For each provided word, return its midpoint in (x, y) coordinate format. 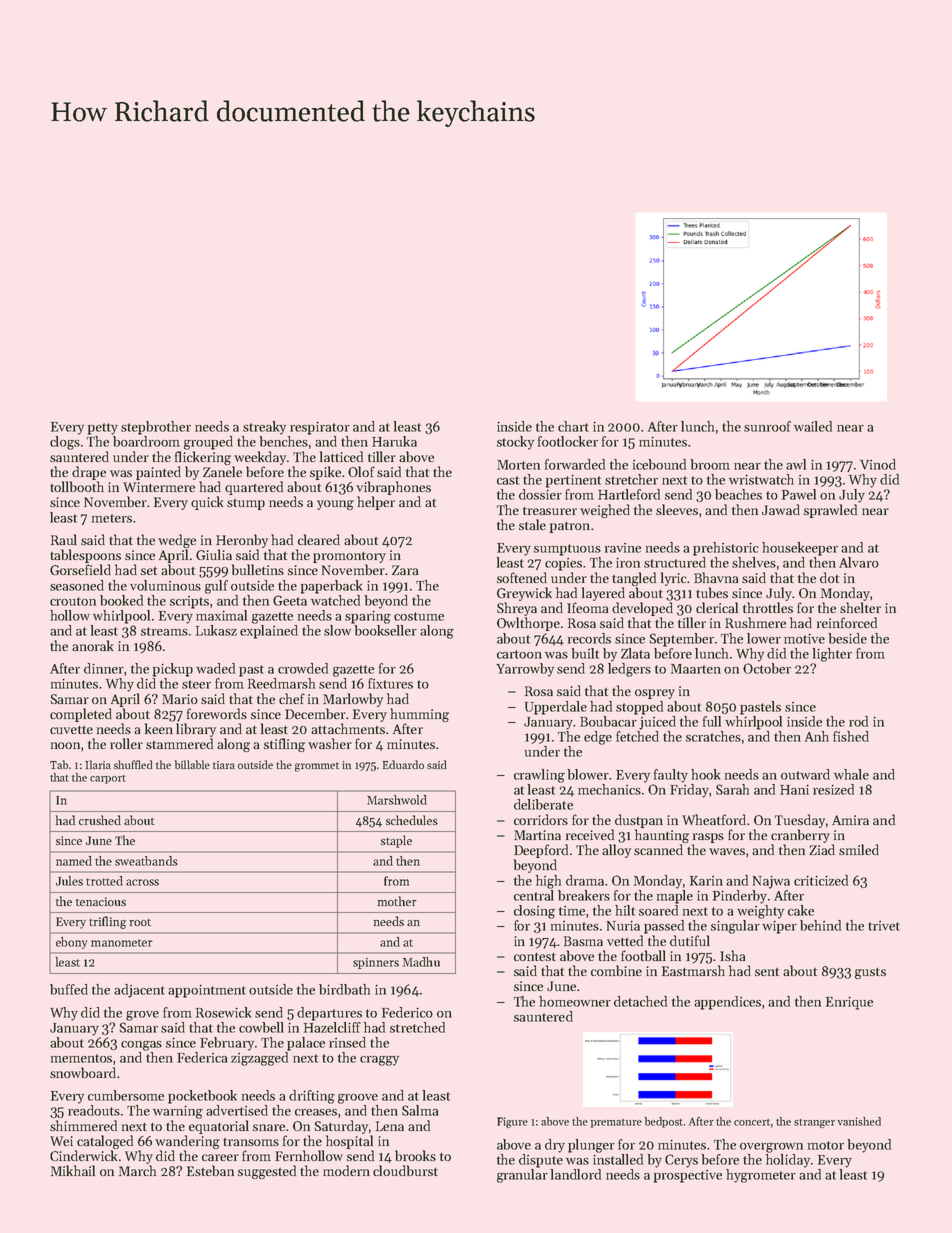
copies (563, 564)
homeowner (575, 1001)
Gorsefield (80, 569)
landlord (576, 1174)
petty (103, 429)
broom (710, 464)
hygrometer (761, 1176)
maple (675, 897)
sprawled (830, 511)
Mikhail (73, 1170)
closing (534, 912)
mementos (81, 1058)
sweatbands (146, 861)
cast (508, 480)
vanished (859, 1121)
